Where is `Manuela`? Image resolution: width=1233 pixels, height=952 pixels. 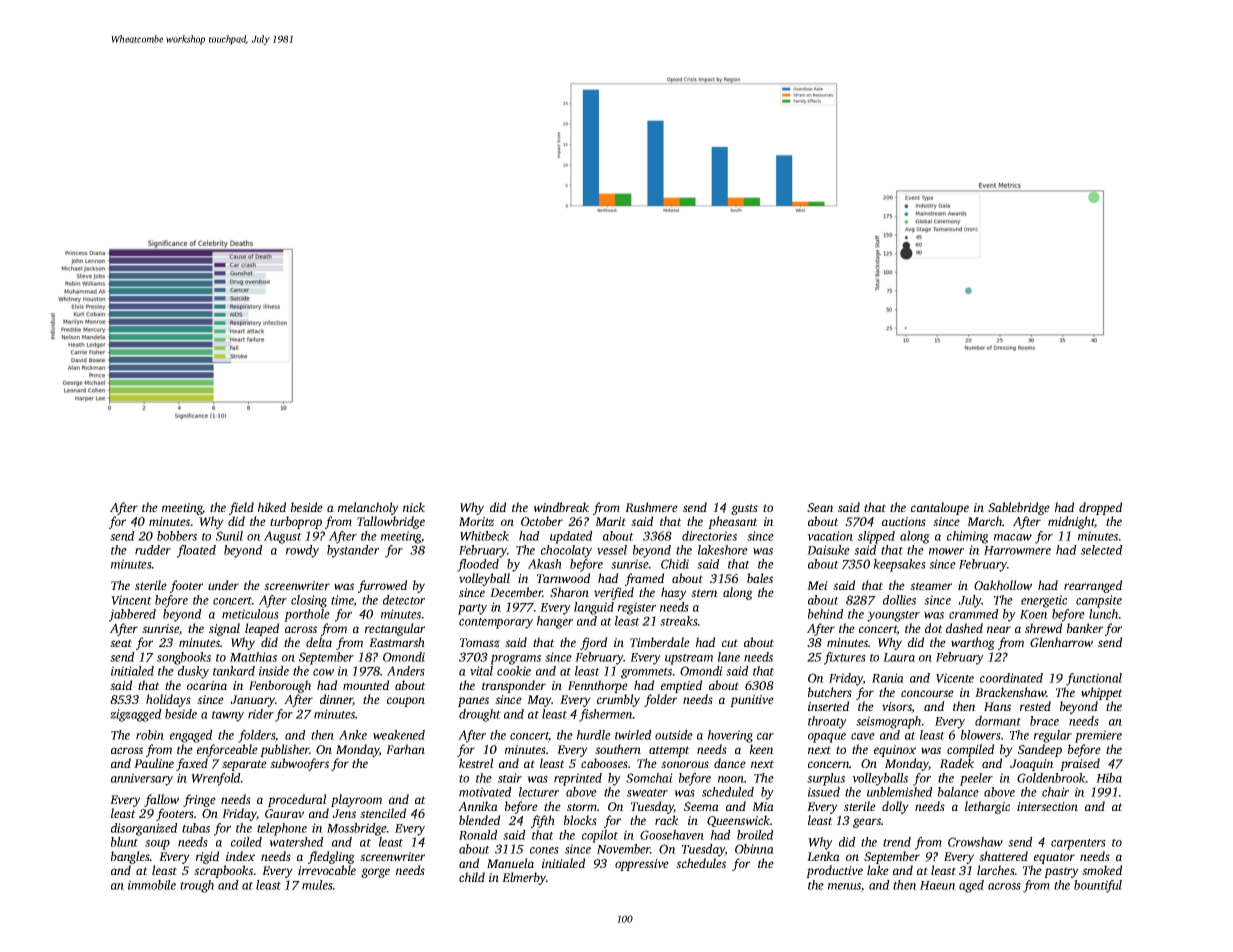 Manuela is located at coordinates (510, 863).
